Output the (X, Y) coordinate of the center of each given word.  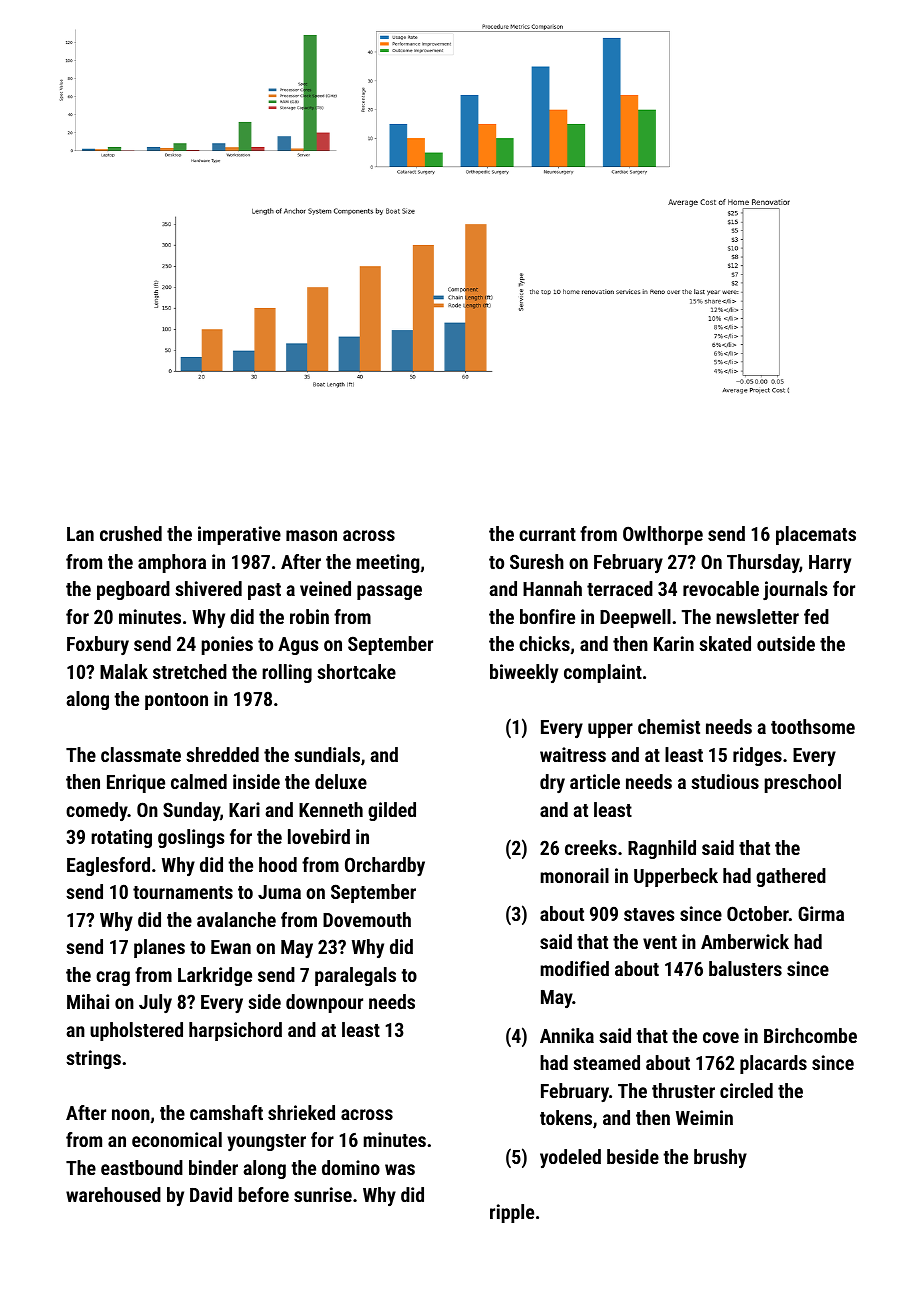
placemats (816, 535)
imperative (239, 535)
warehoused (113, 1194)
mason (311, 535)
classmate (141, 754)
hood (278, 864)
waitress (573, 754)
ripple (512, 1213)
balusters (745, 968)
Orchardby (385, 866)
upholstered (136, 1031)
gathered (791, 877)
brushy (720, 1158)
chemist (669, 726)
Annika (567, 1035)
